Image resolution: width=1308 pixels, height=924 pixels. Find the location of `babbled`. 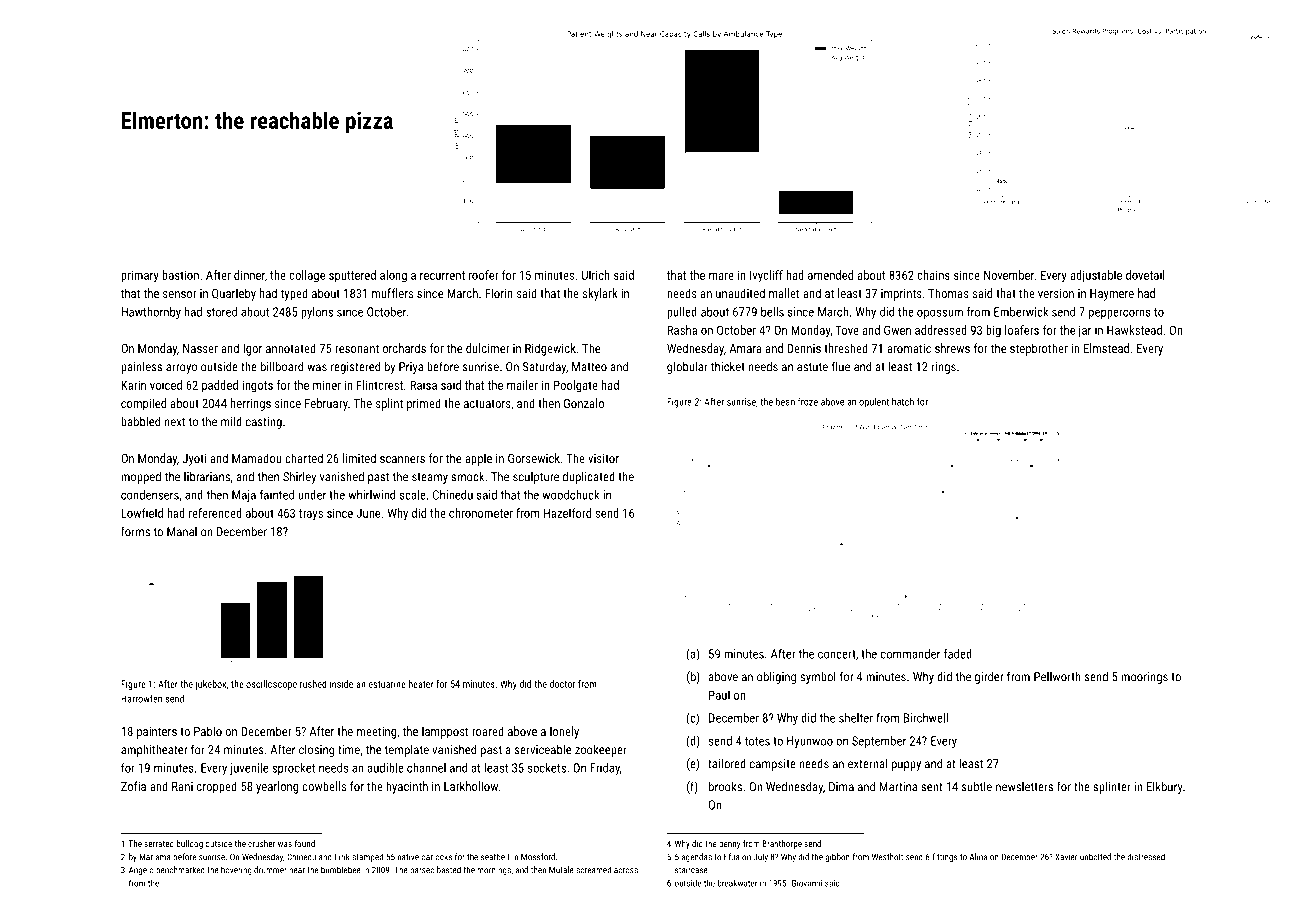

babbled is located at coordinates (140, 421).
